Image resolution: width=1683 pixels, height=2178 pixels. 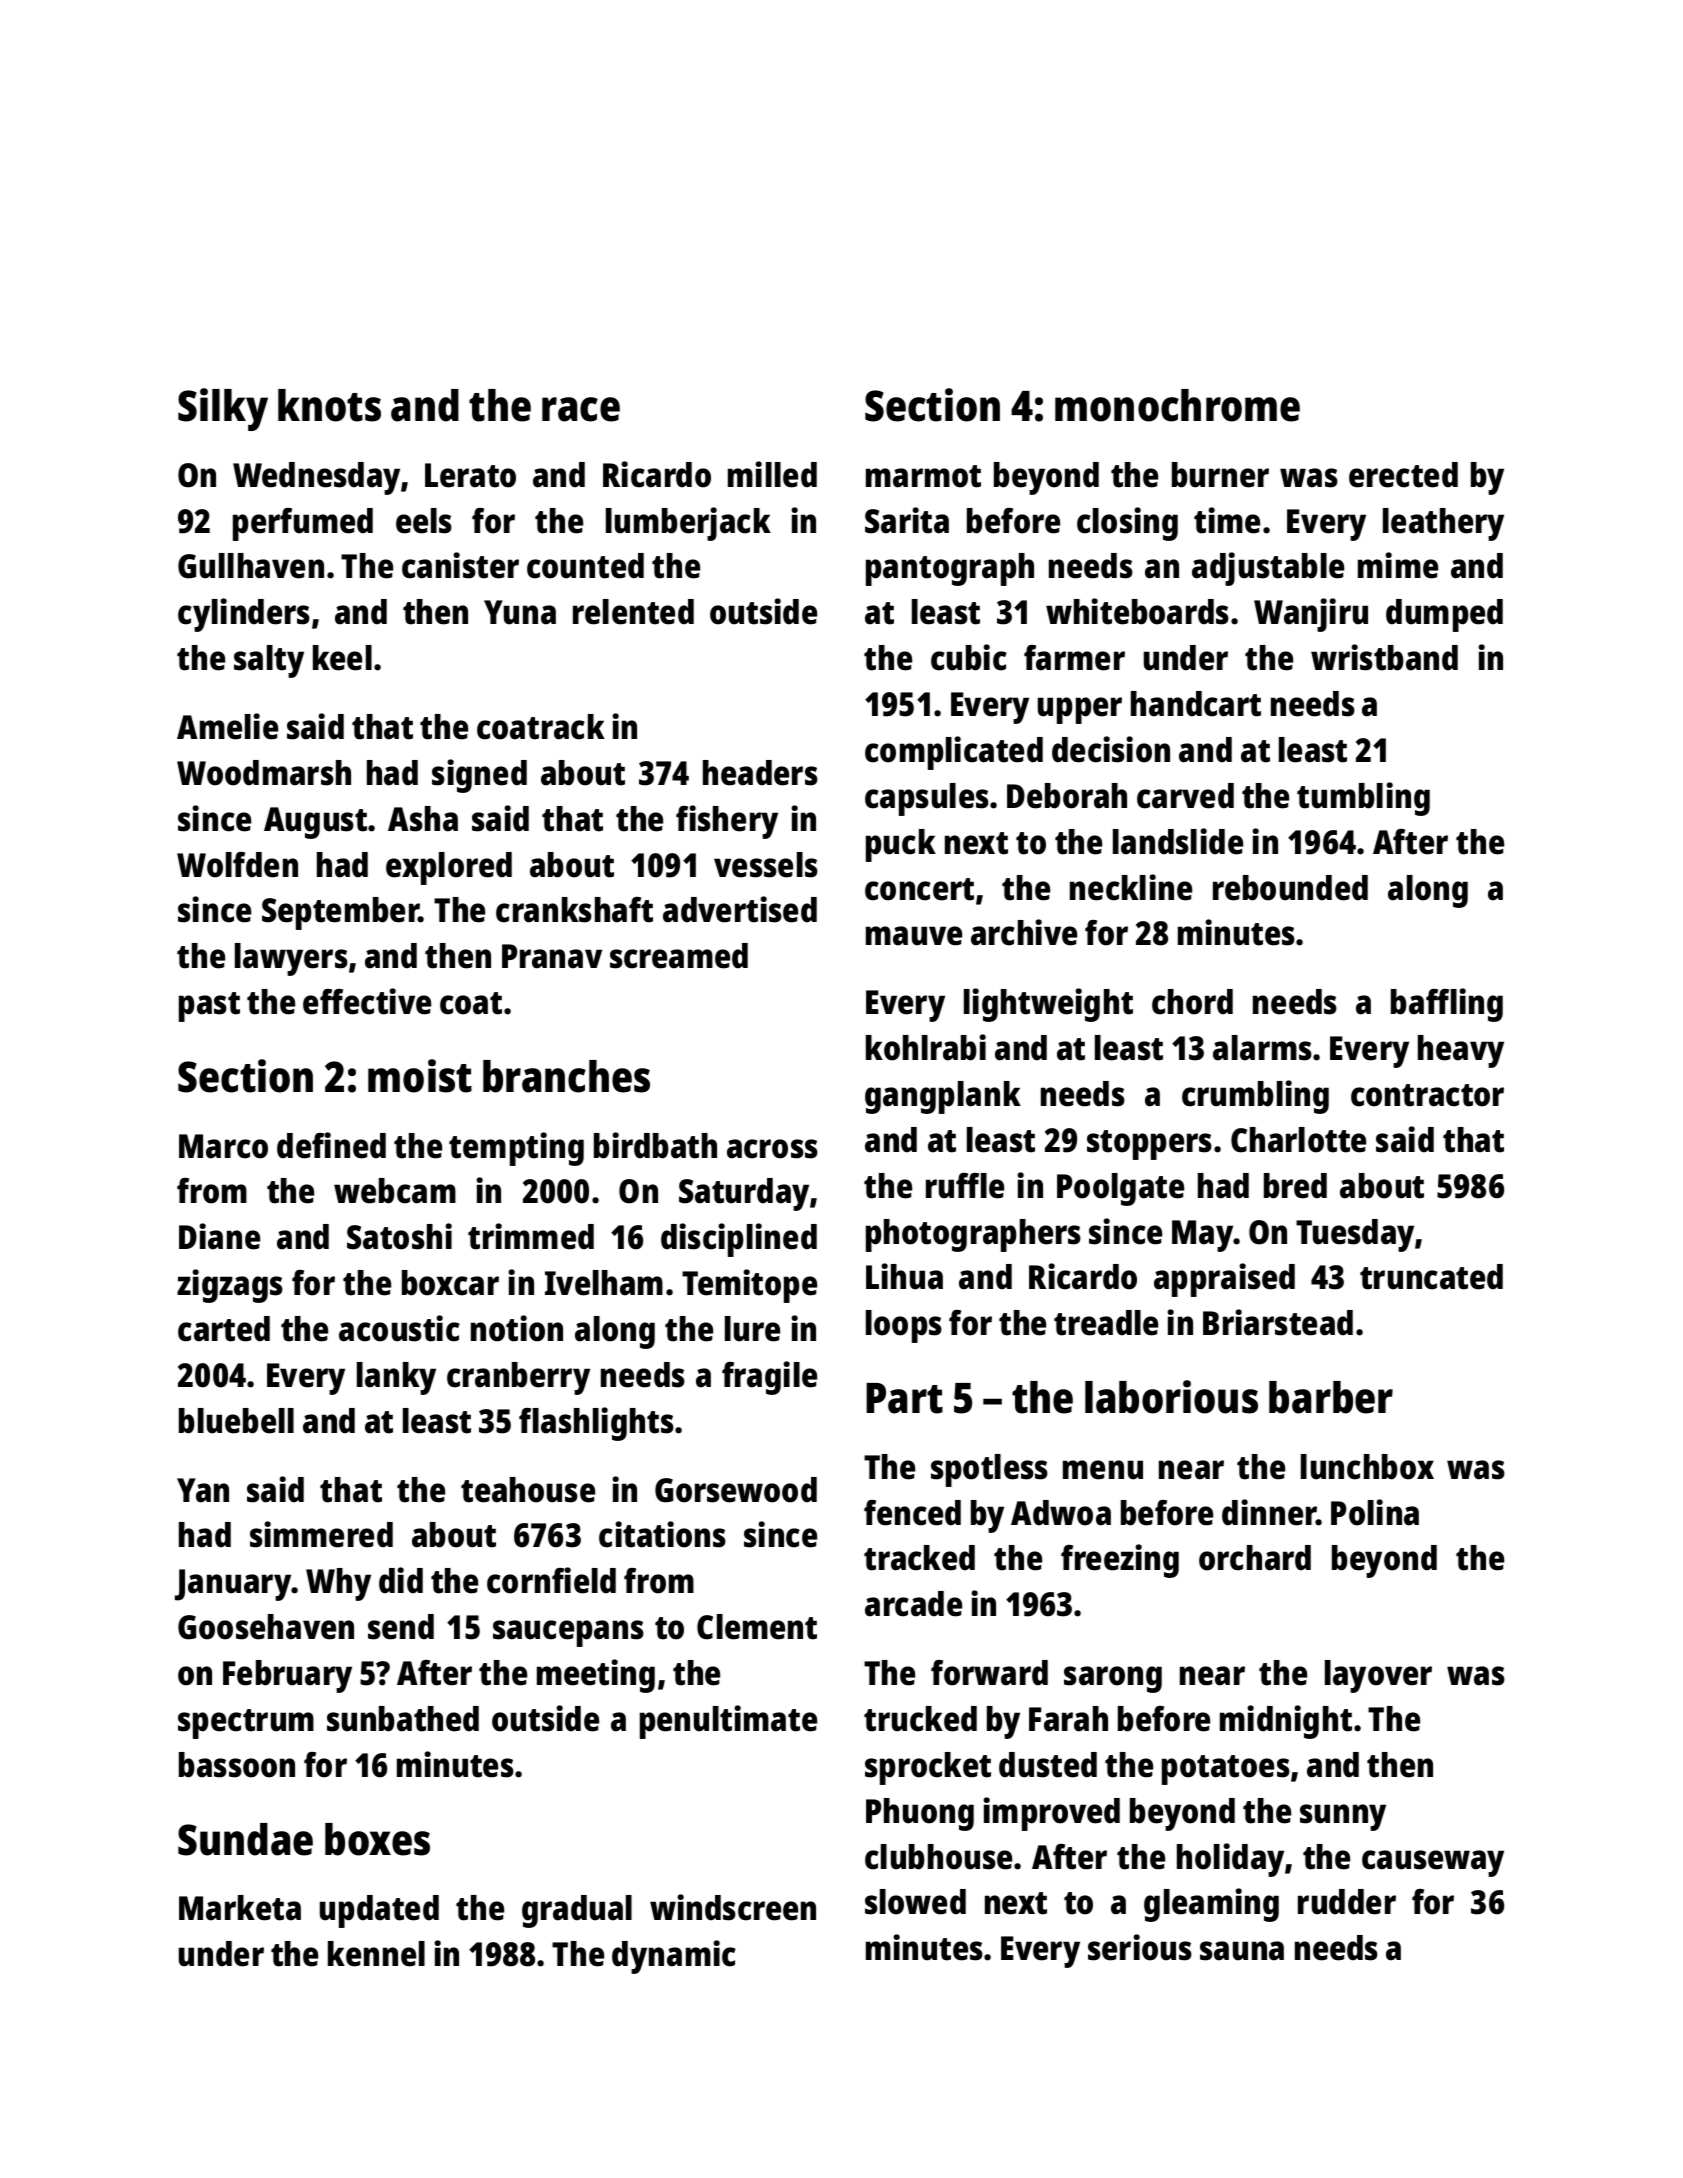 I want to click on kennel, so click(x=376, y=1954).
